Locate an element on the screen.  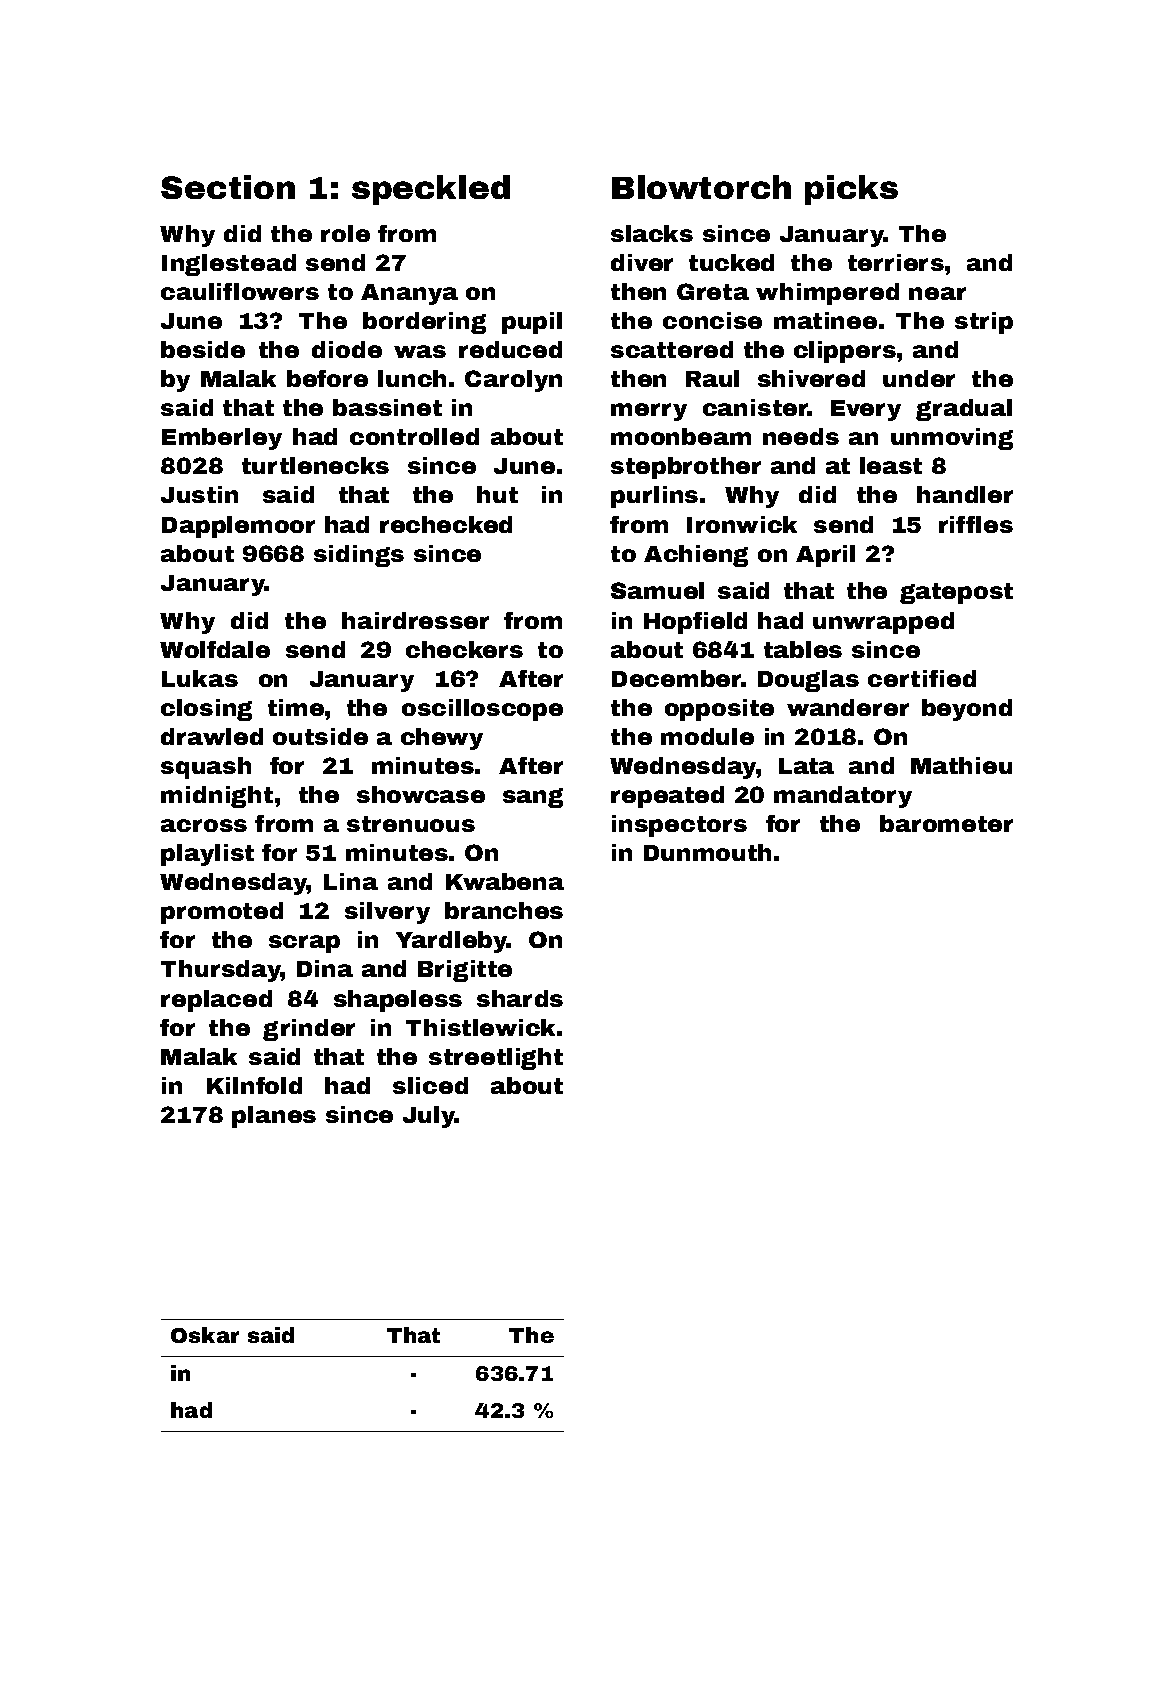
oscilloscope is located at coordinates (482, 710).
